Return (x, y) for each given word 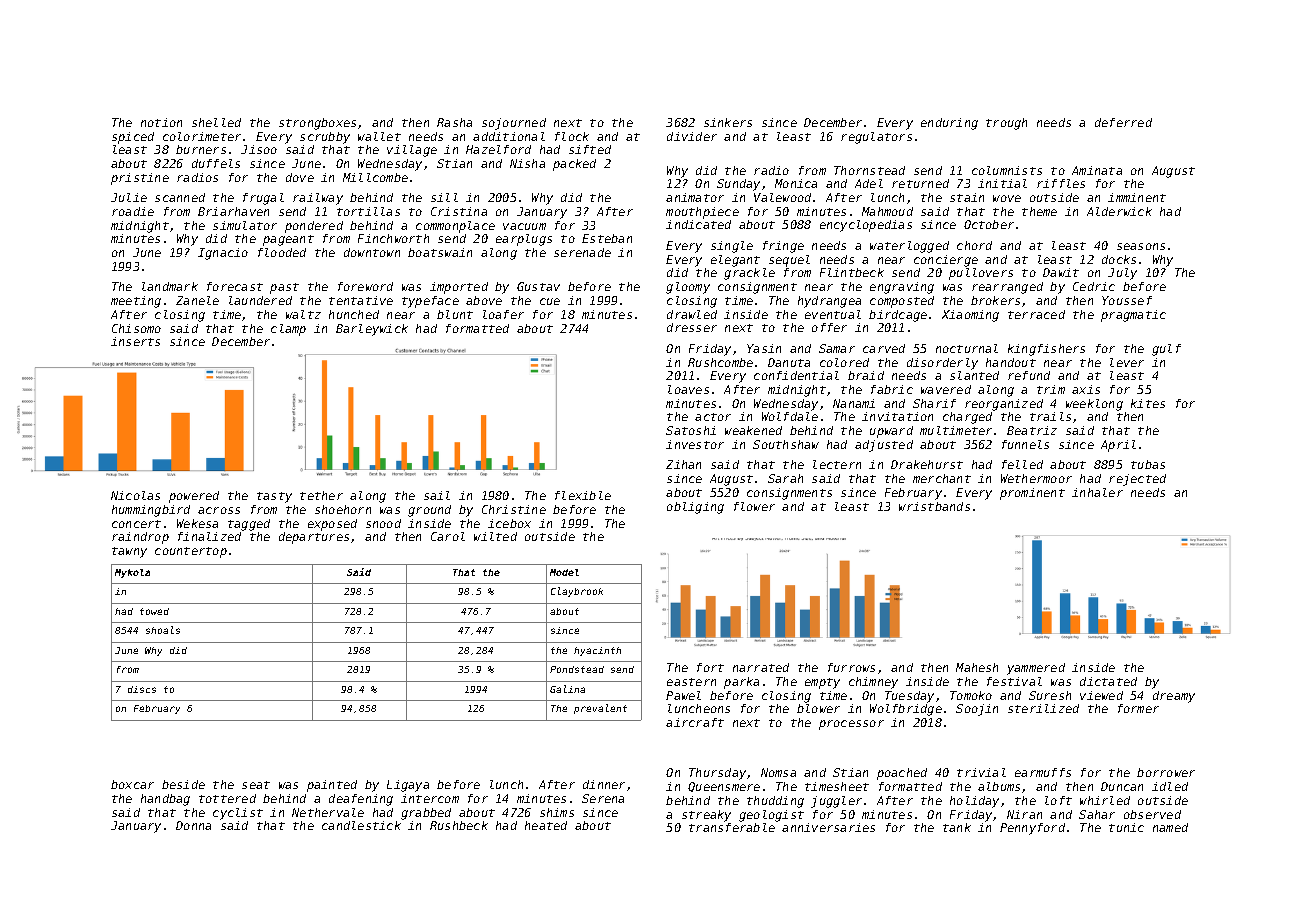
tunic (1126, 827)
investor (695, 444)
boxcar (132, 784)
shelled (216, 122)
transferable (732, 827)
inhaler (1097, 492)
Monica (796, 183)
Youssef (1127, 300)
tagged (249, 525)
